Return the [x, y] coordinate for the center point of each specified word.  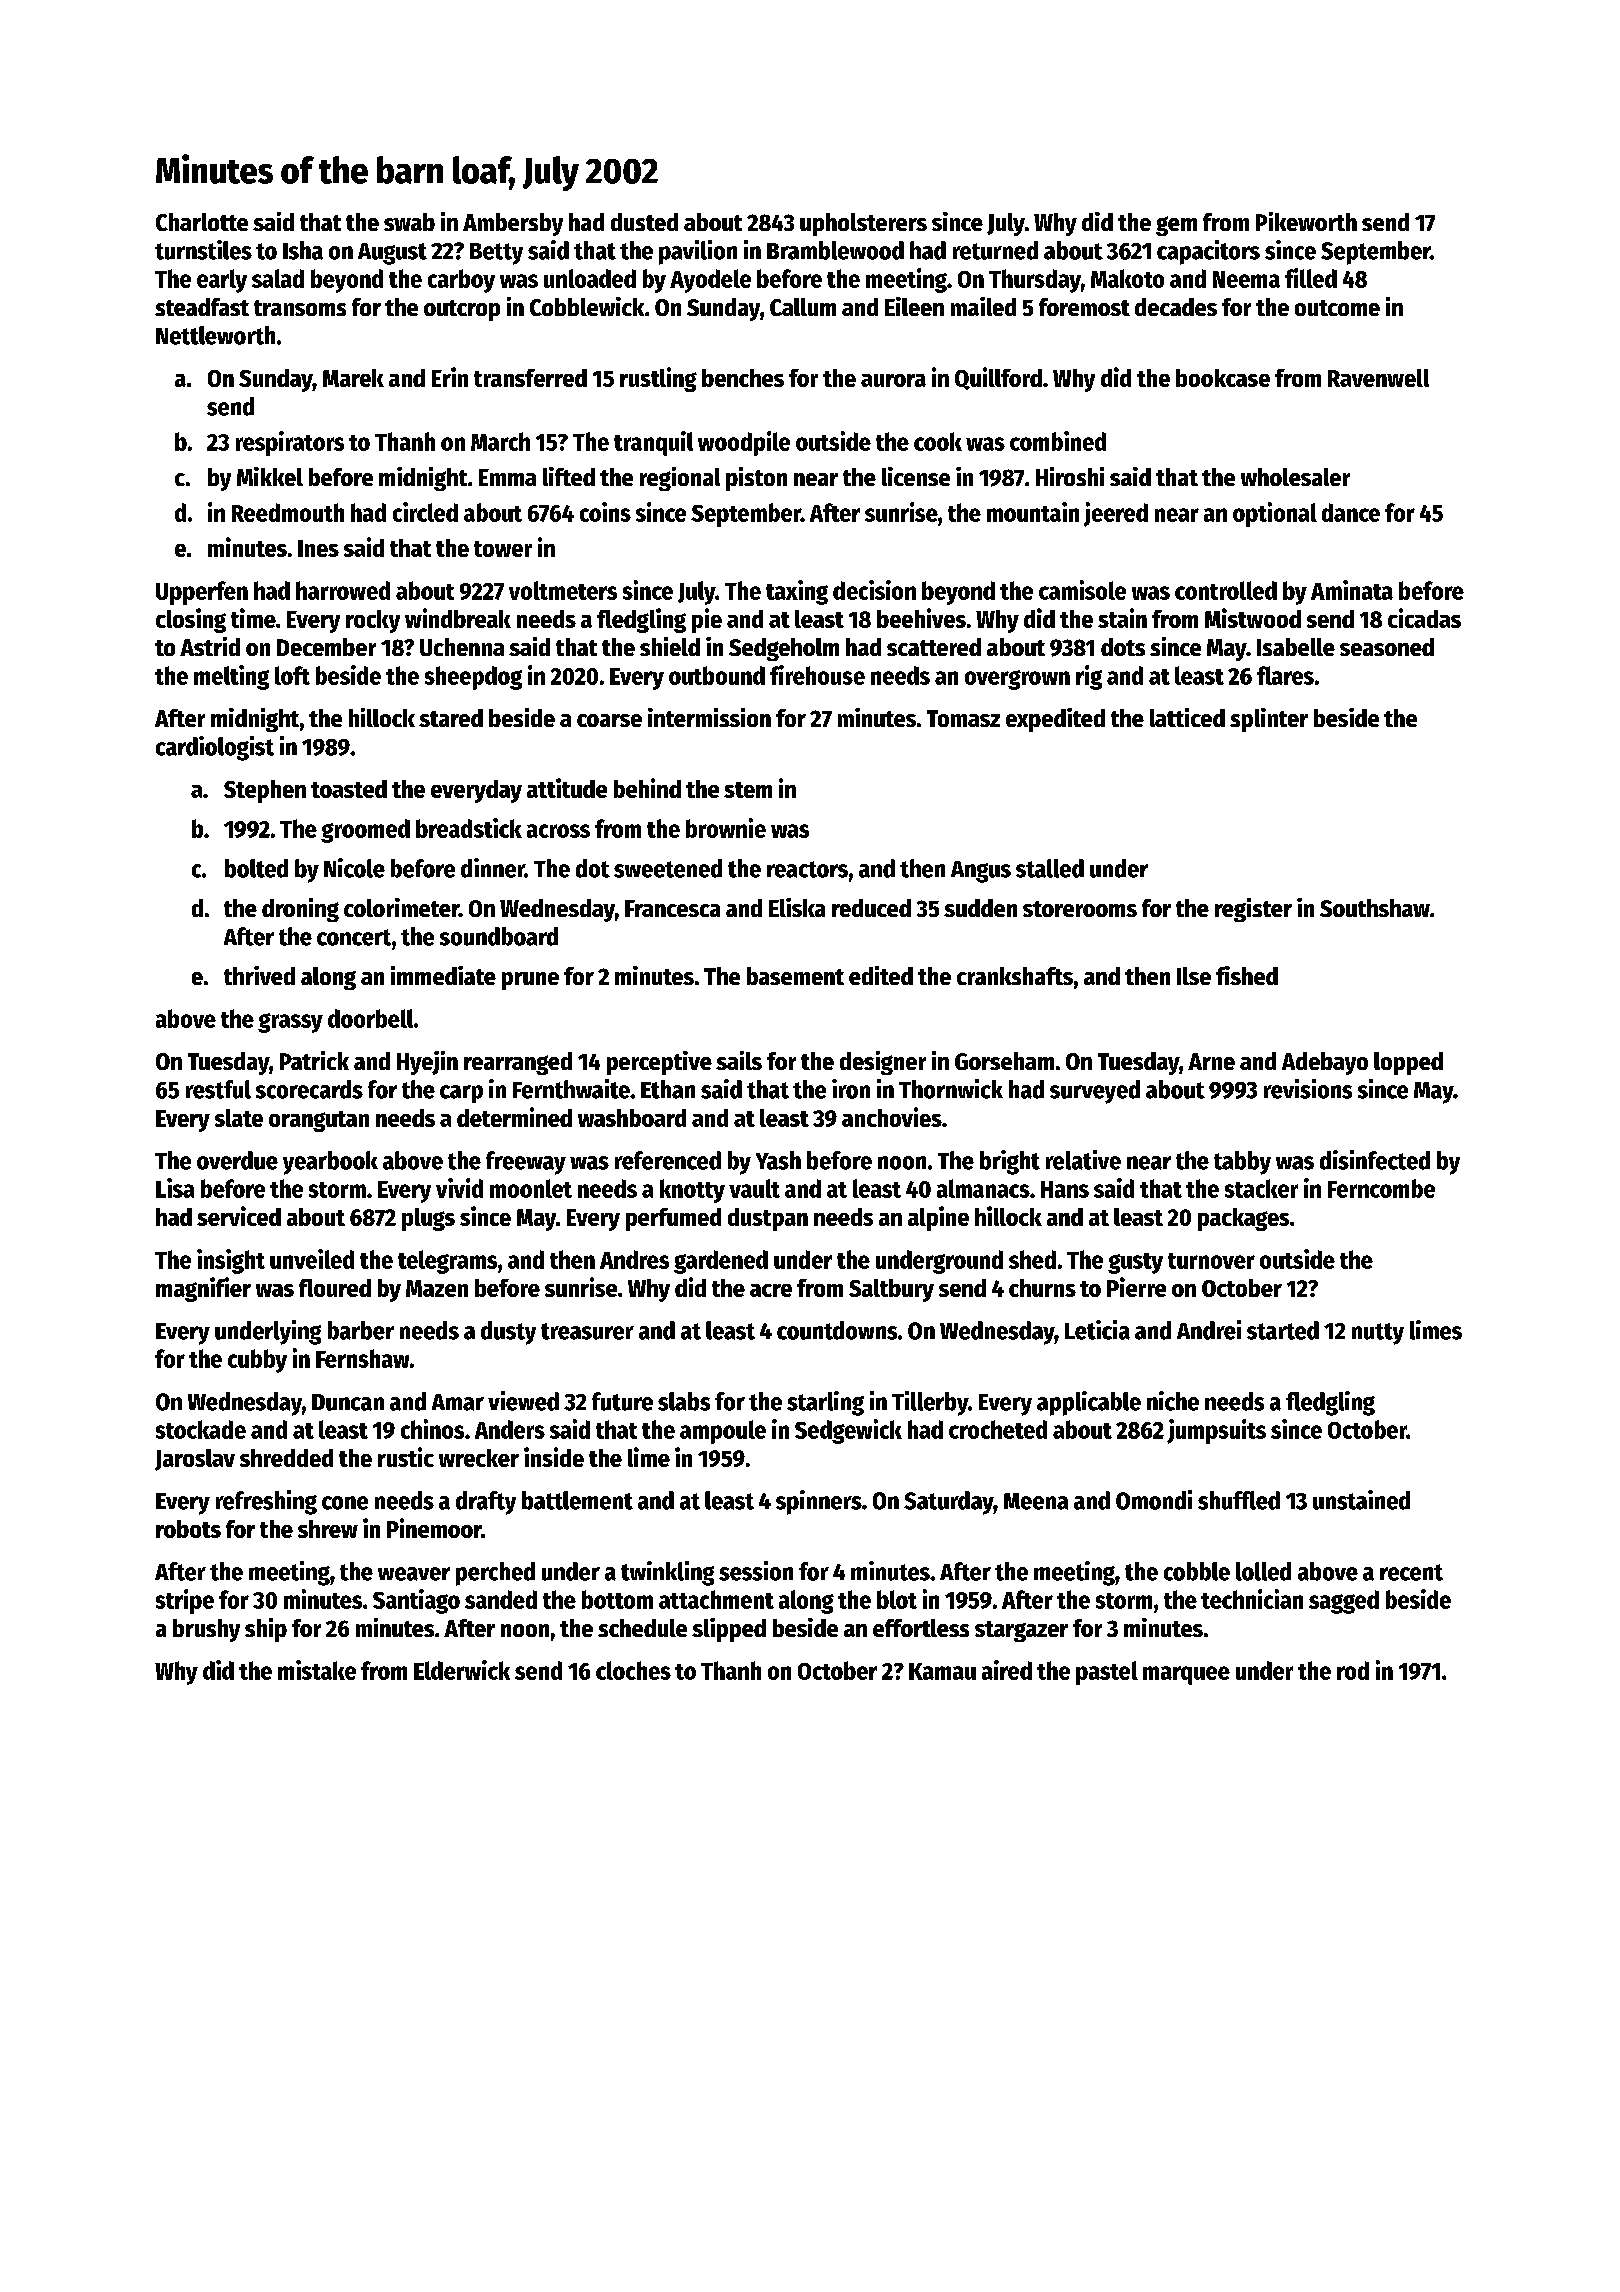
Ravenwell [1378, 378]
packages [1243, 1219]
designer [883, 1063]
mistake [317, 1670]
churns [1042, 1288]
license [916, 476]
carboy [461, 281]
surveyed [1095, 1092]
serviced [239, 1216]
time [253, 618]
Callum [803, 307]
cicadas [1424, 618]
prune [530, 981]
